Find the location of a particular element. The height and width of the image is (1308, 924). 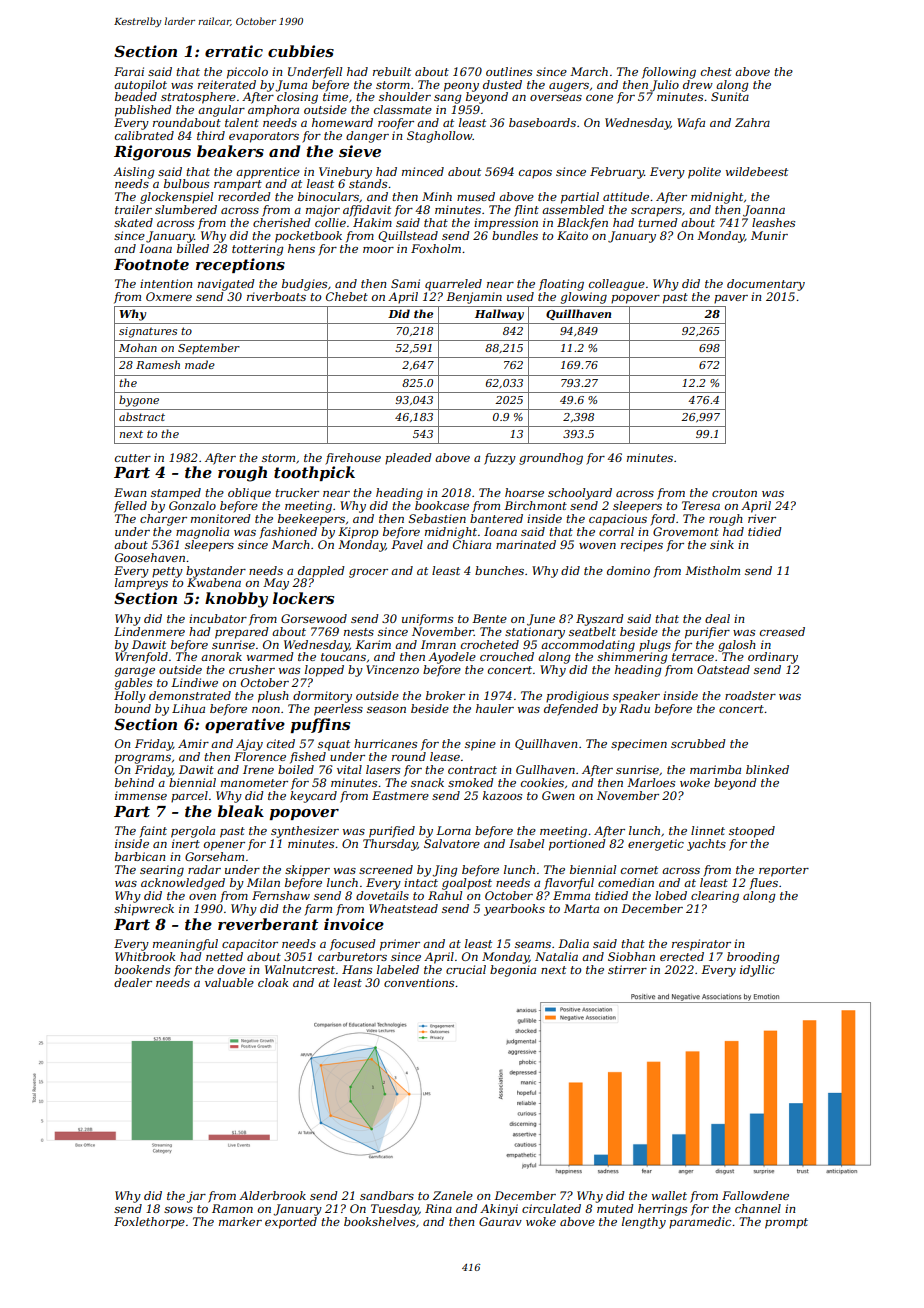

cubbies is located at coordinates (301, 51).
